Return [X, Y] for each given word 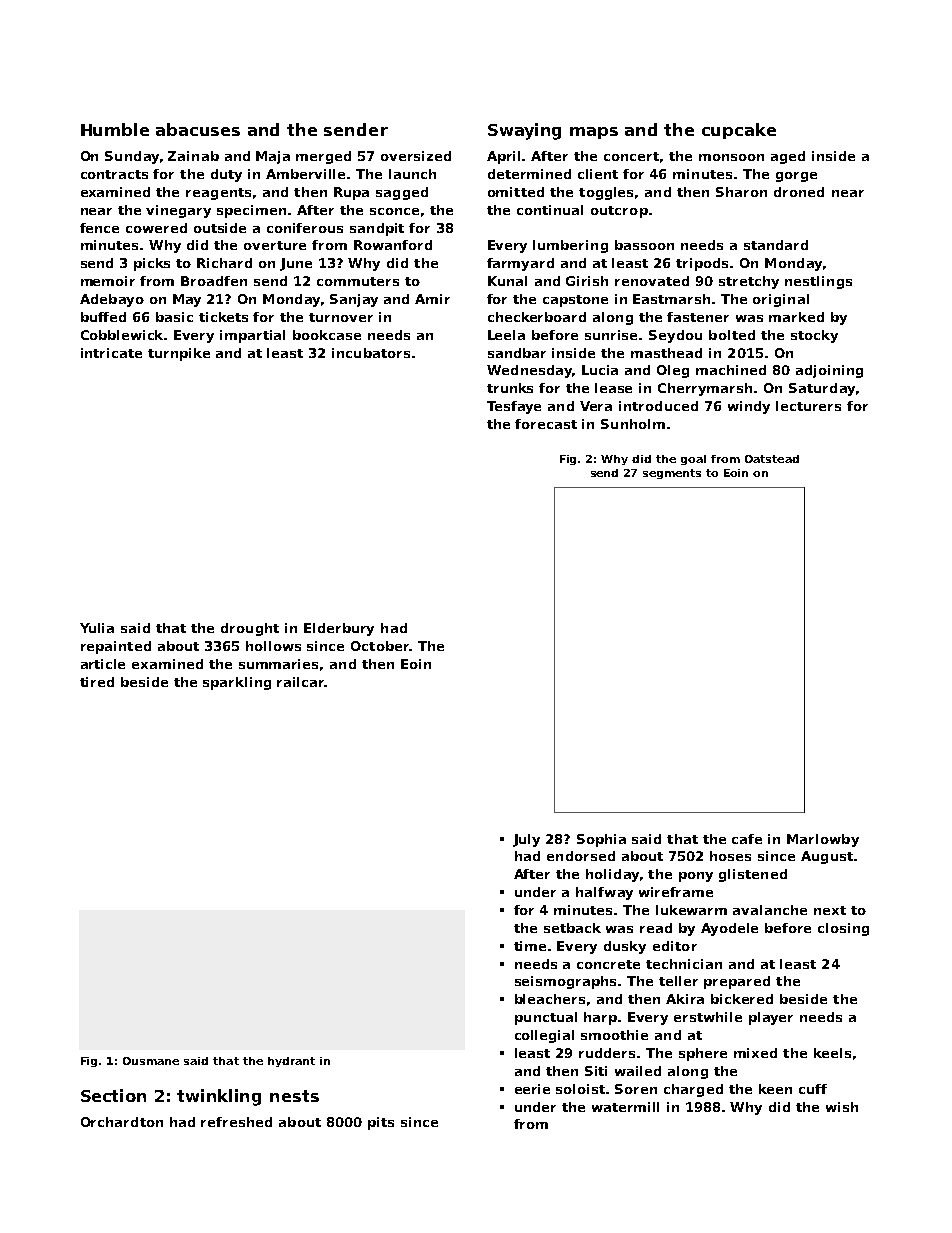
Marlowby [823, 840]
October [380, 646]
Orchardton [122, 1122]
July [526, 840]
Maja [273, 157]
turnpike [179, 354]
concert [631, 156]
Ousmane [151, 1061]
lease [613, 388]
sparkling [237, 683]
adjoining [829, 371]
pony [696, 877]
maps [594, 133]
